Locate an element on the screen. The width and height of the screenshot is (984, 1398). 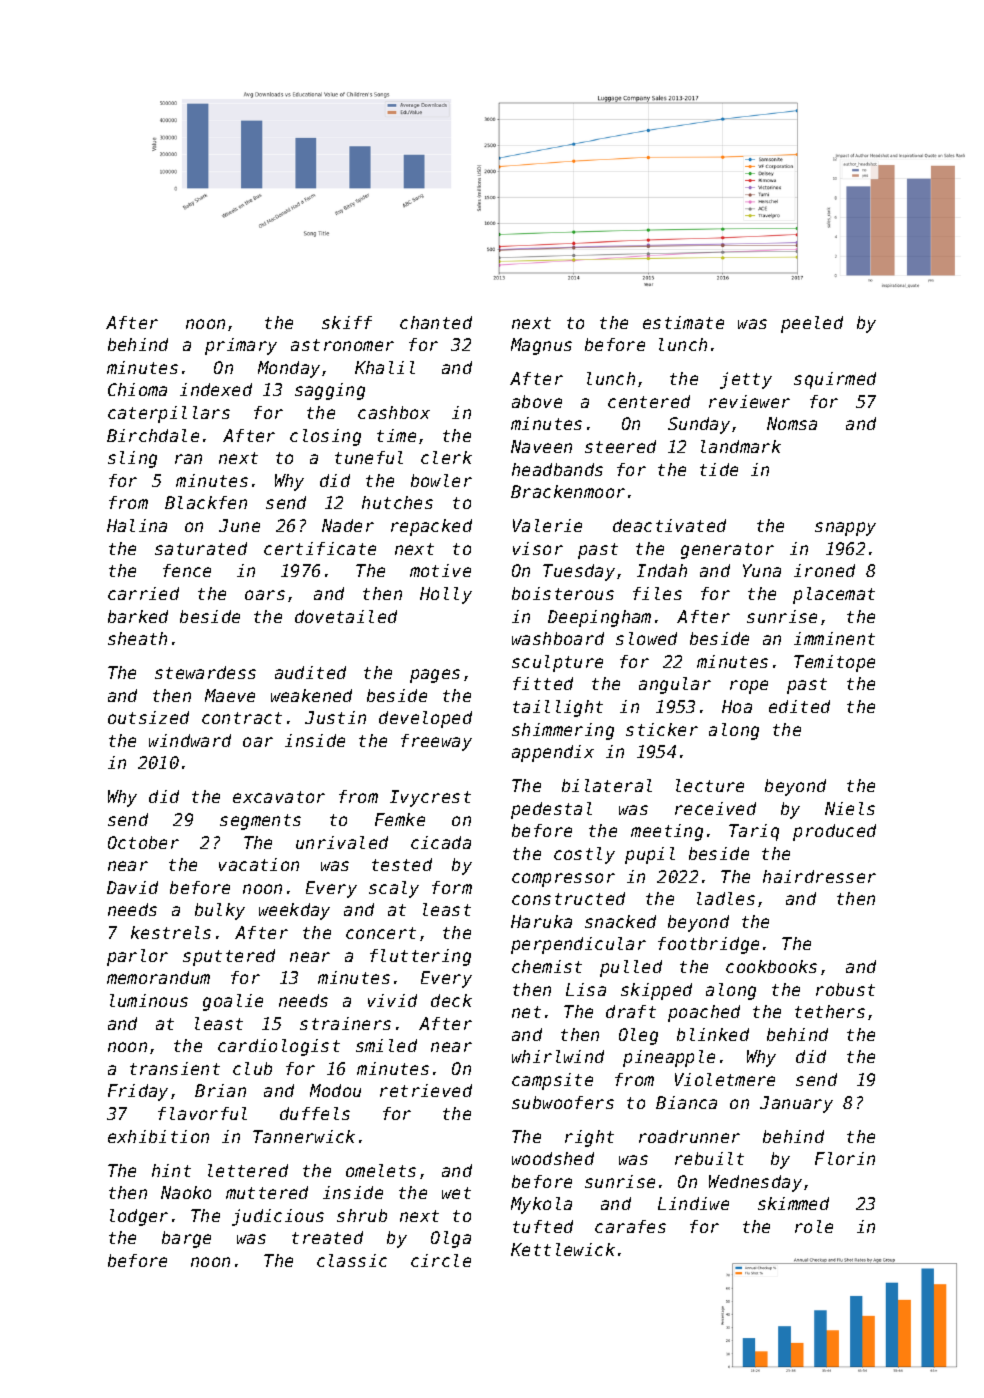
Khalil is located at coordinates (385, 367).
